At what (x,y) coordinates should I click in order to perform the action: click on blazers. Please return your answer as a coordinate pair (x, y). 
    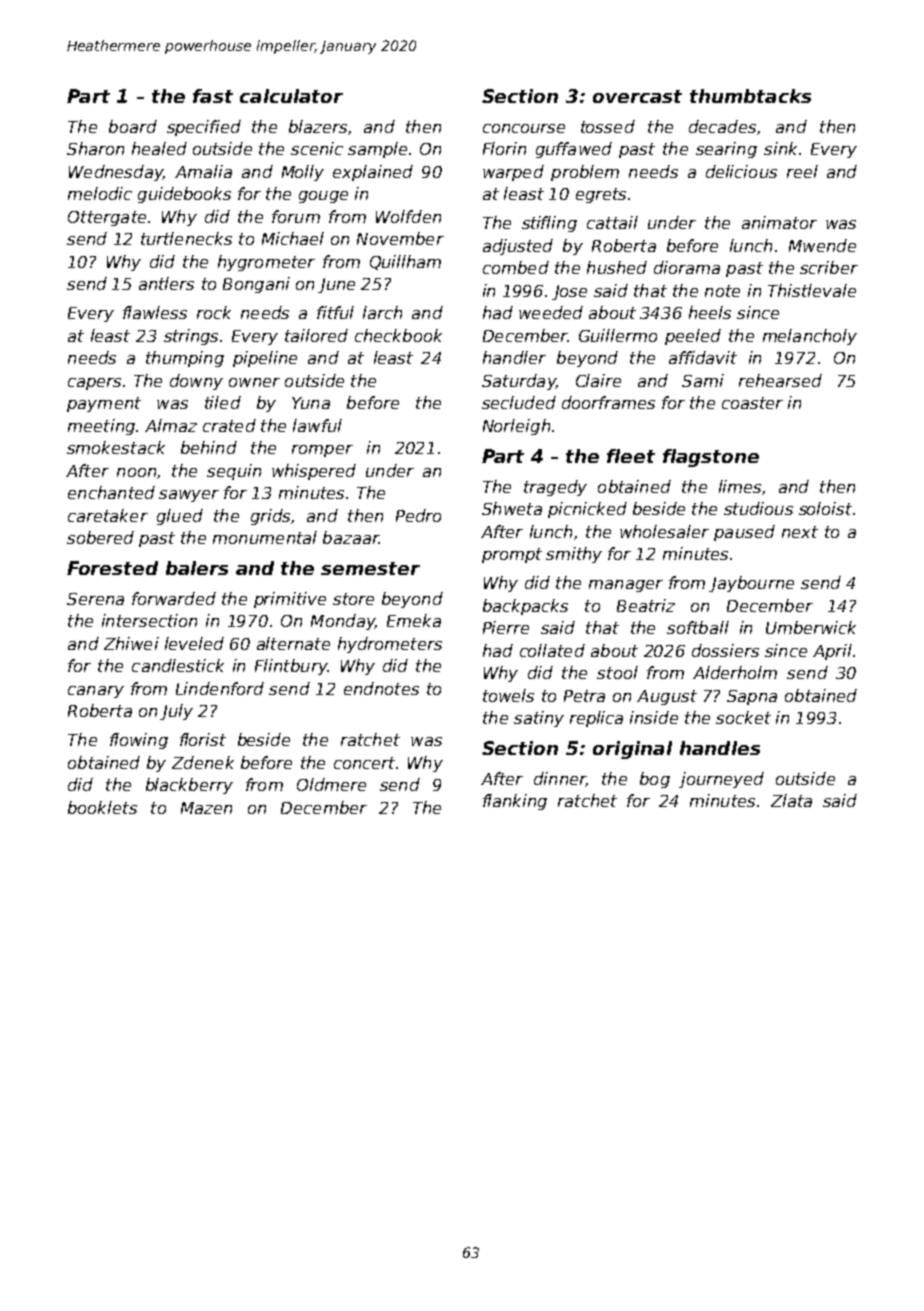
    Looking at the image, I should click on (318, 126).
